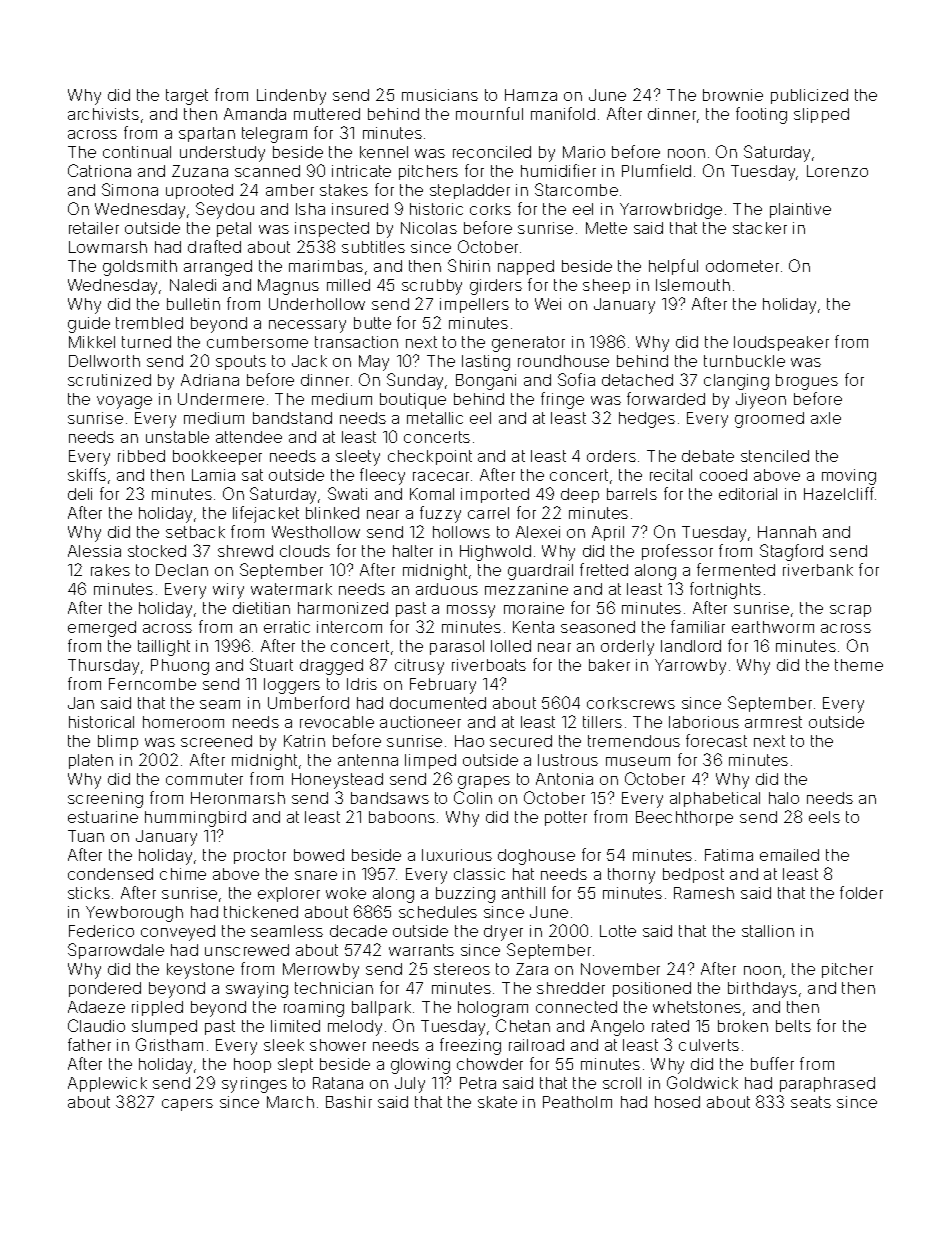  What do you see at coordinates (316, 532) in the screenshot?
I see `Westhollow` at bounding box center [316, 532].
